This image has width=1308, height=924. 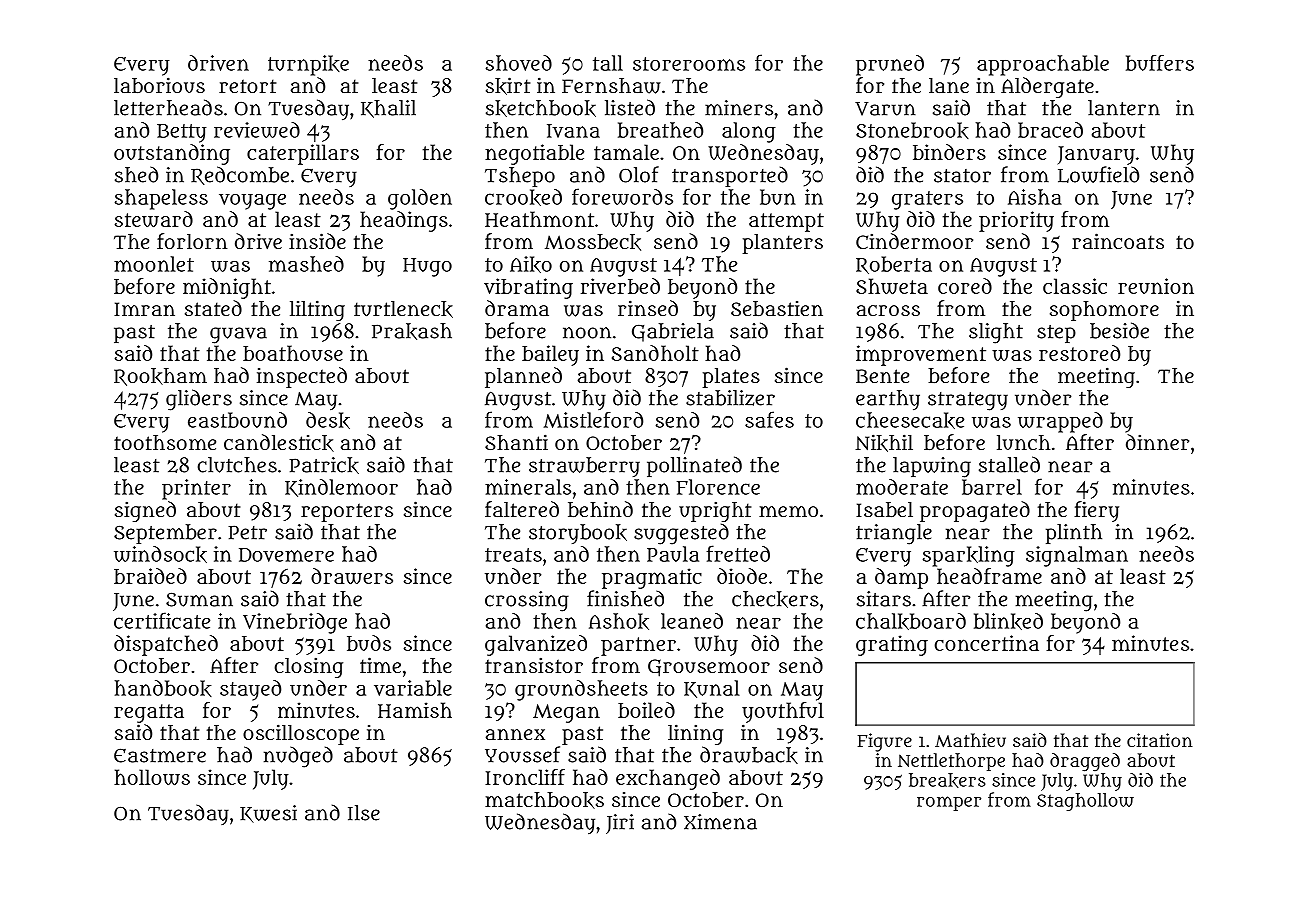 I want to click on inspected, so click(x=302, y=377).
